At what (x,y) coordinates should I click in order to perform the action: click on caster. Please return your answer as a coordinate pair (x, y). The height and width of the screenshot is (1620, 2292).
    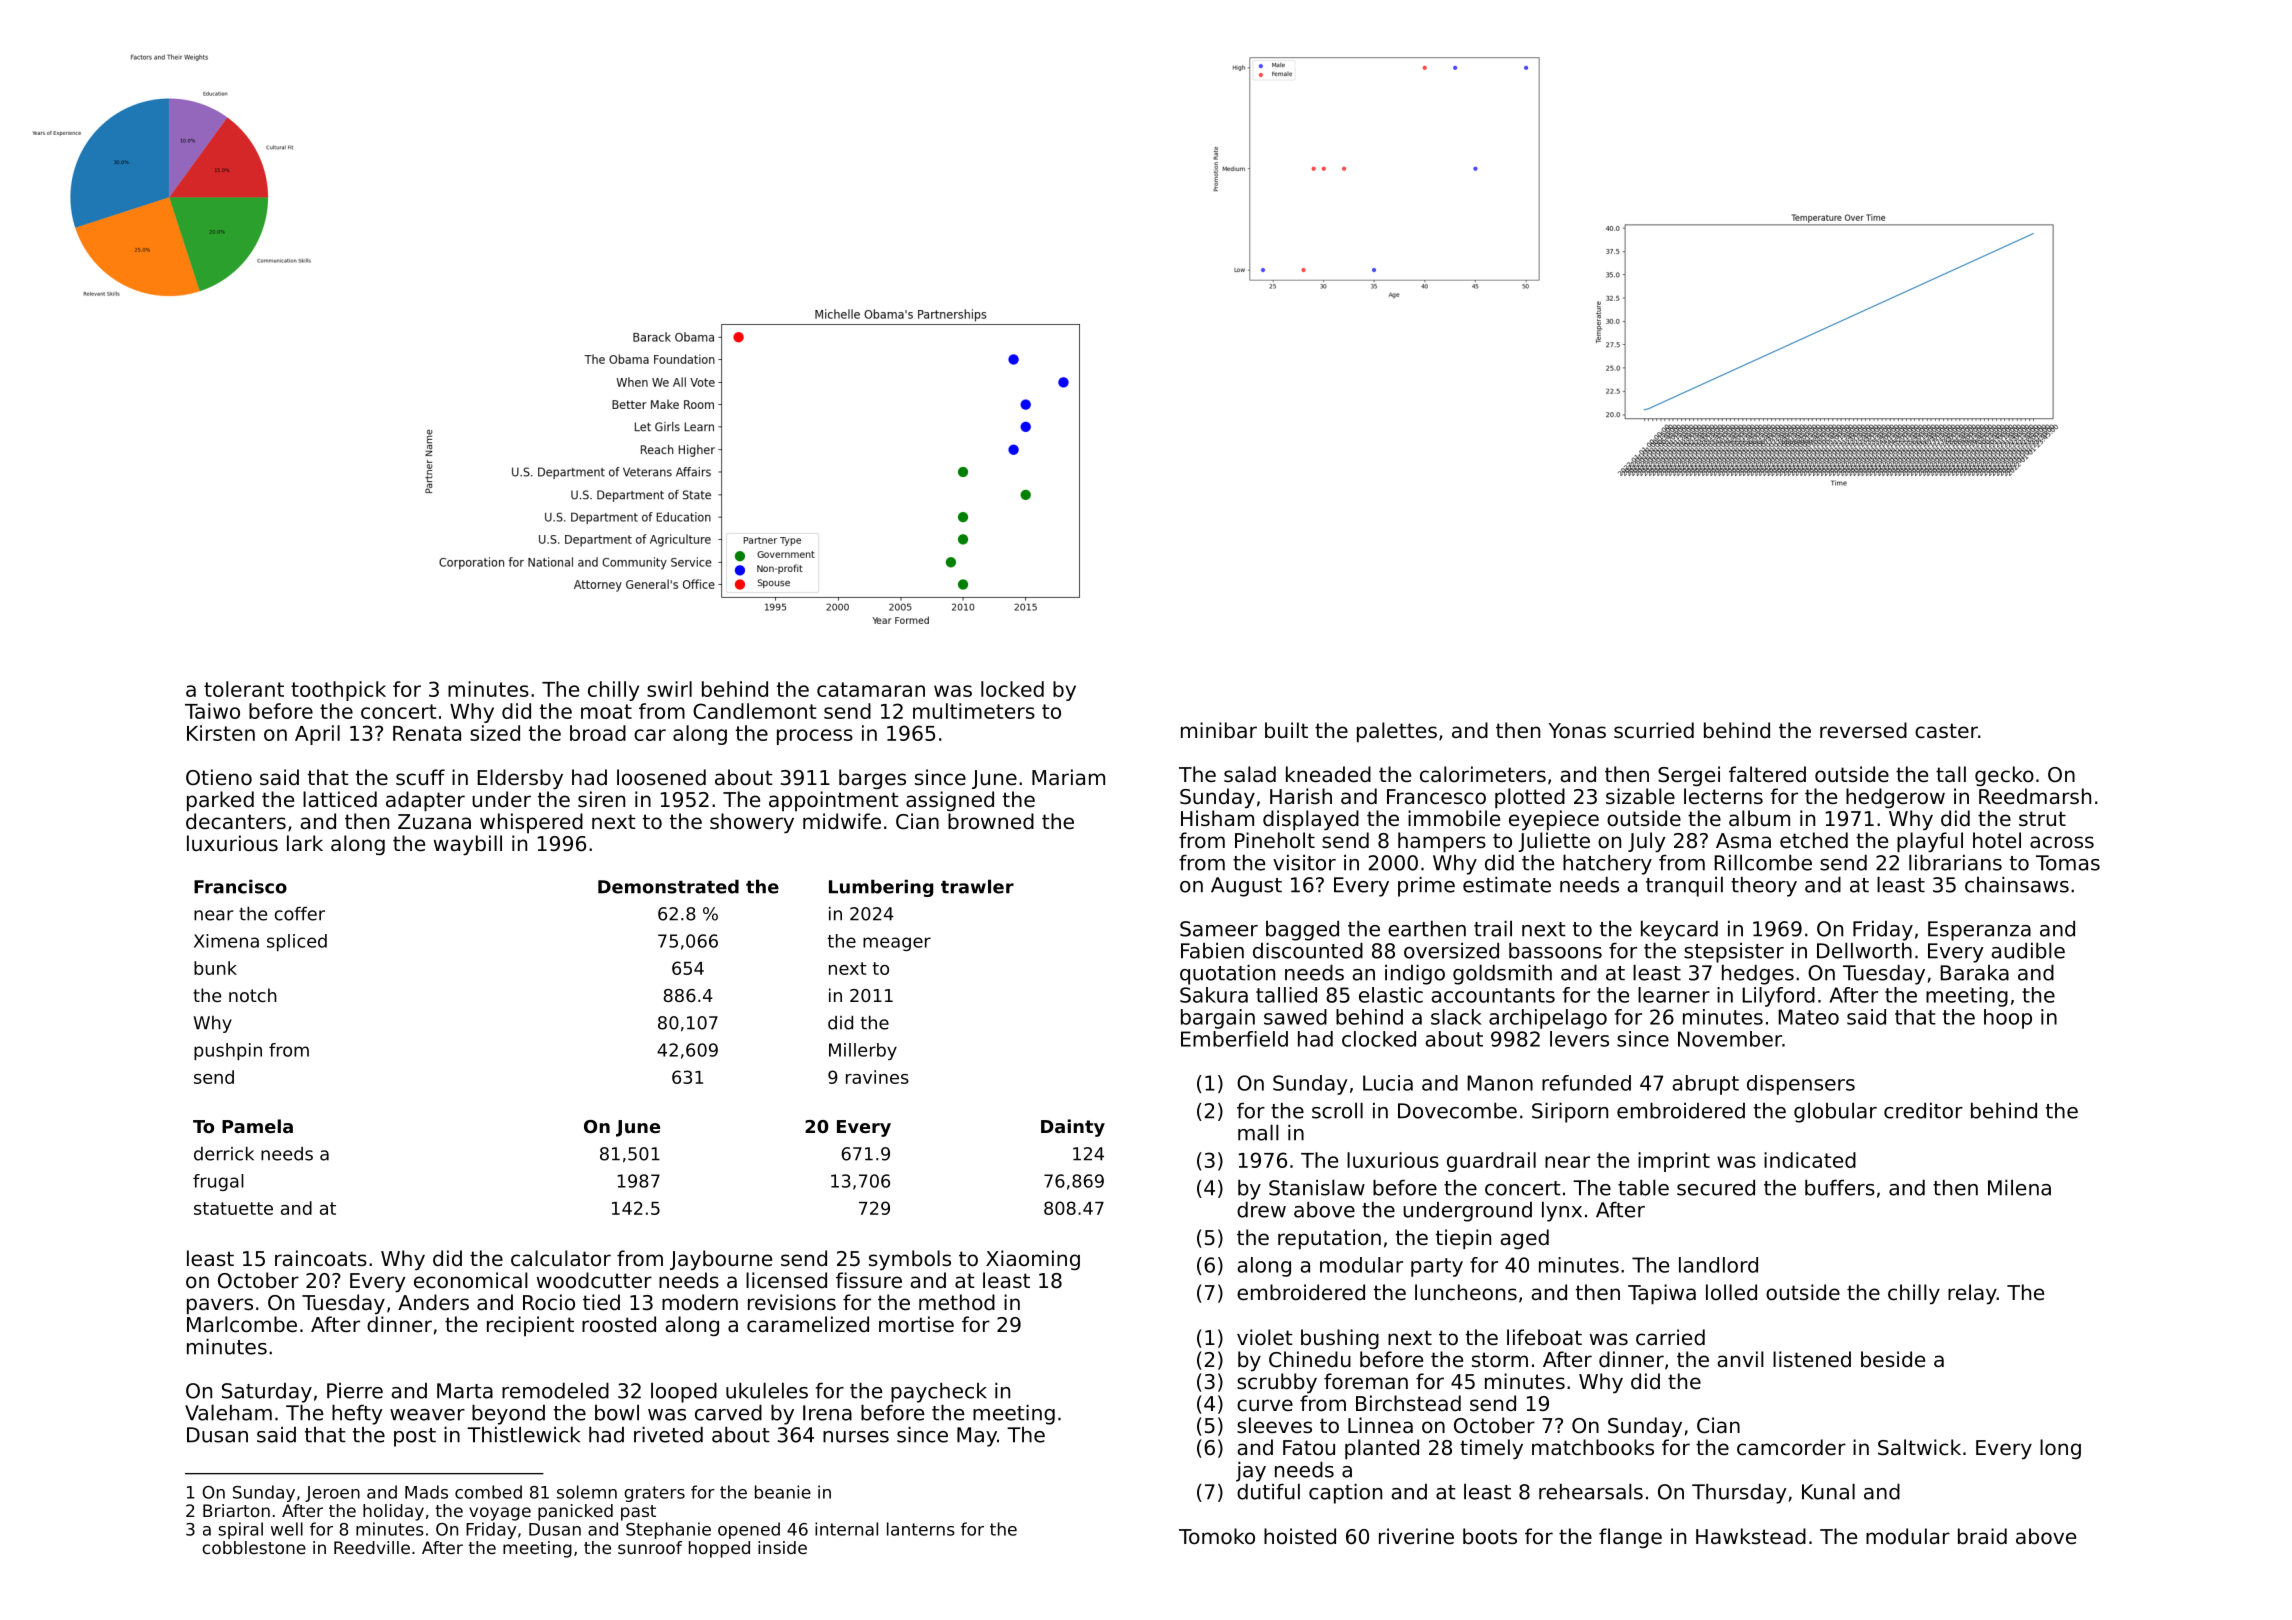
    Looking at the image, I should click on (1946, 731).
